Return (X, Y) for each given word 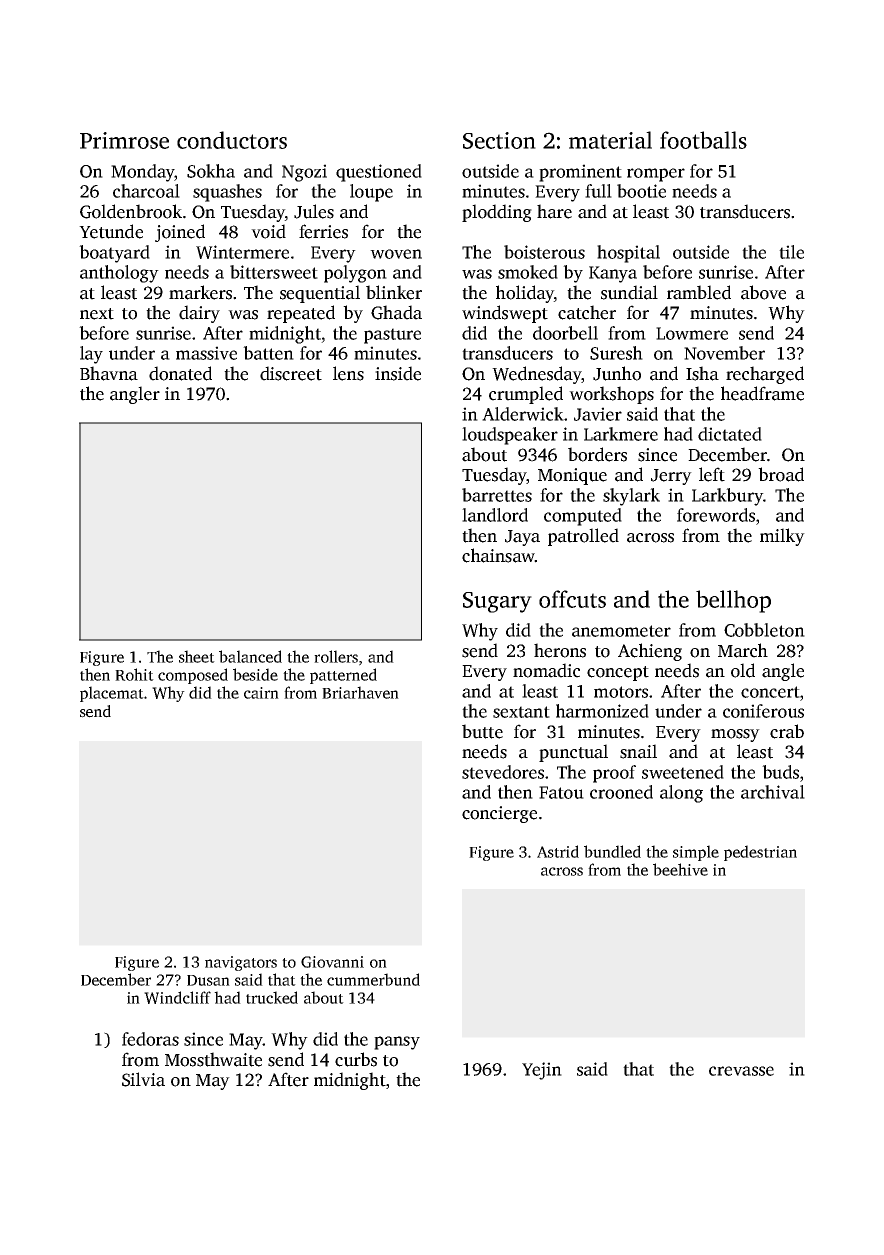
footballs (703, 140)
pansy (397, 1043)
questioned (379, 173)
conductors (232, 140)
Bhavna (109, 373)
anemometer (621, 631)
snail (638, 751)
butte (482, 731)
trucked (272, 997)
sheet (197, 656)
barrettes (497, 495)
